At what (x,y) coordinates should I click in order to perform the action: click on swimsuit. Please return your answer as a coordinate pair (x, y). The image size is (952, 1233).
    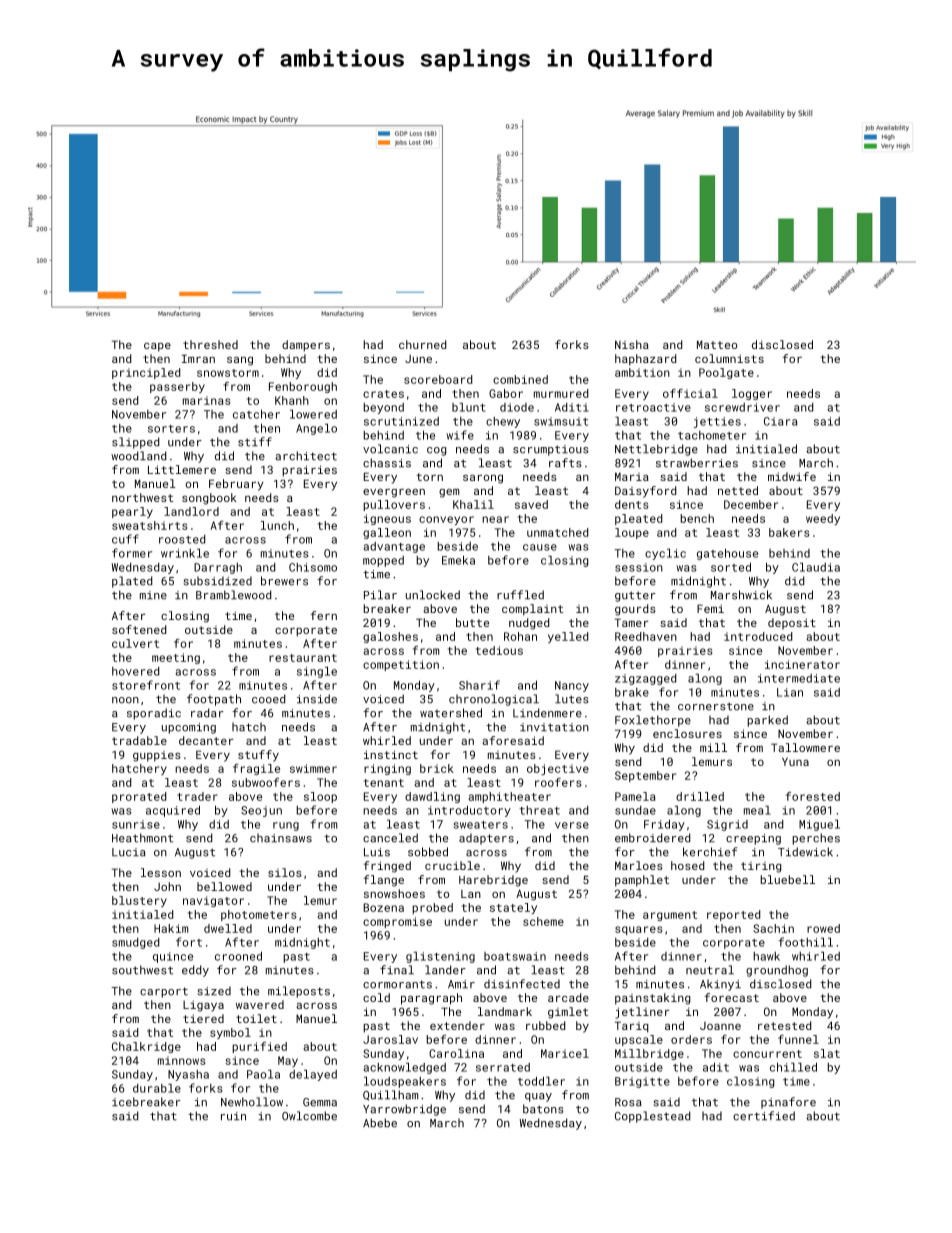
    Looking at the image, I should click on (561, 421).
